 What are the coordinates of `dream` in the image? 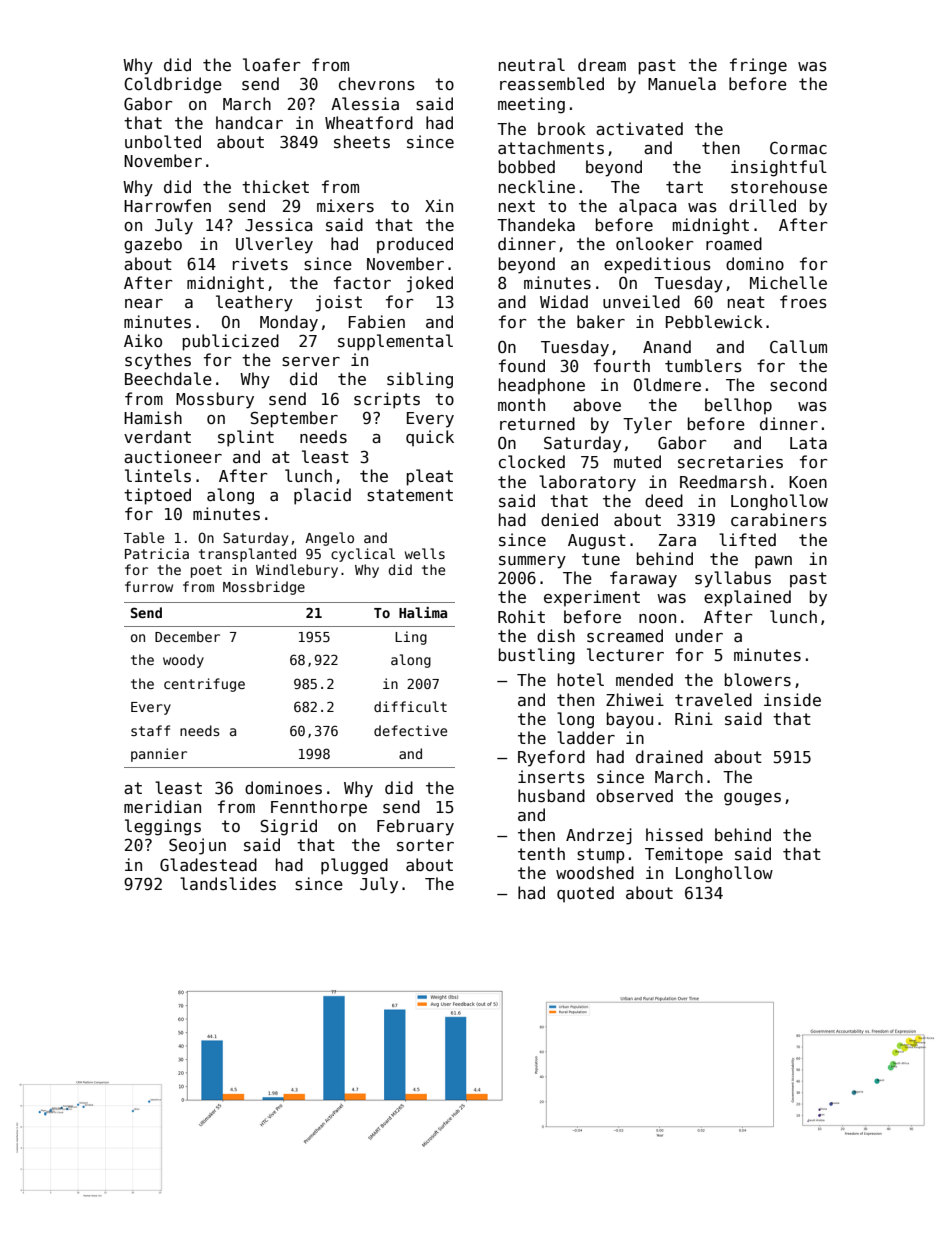 It's located at (602, 64).
